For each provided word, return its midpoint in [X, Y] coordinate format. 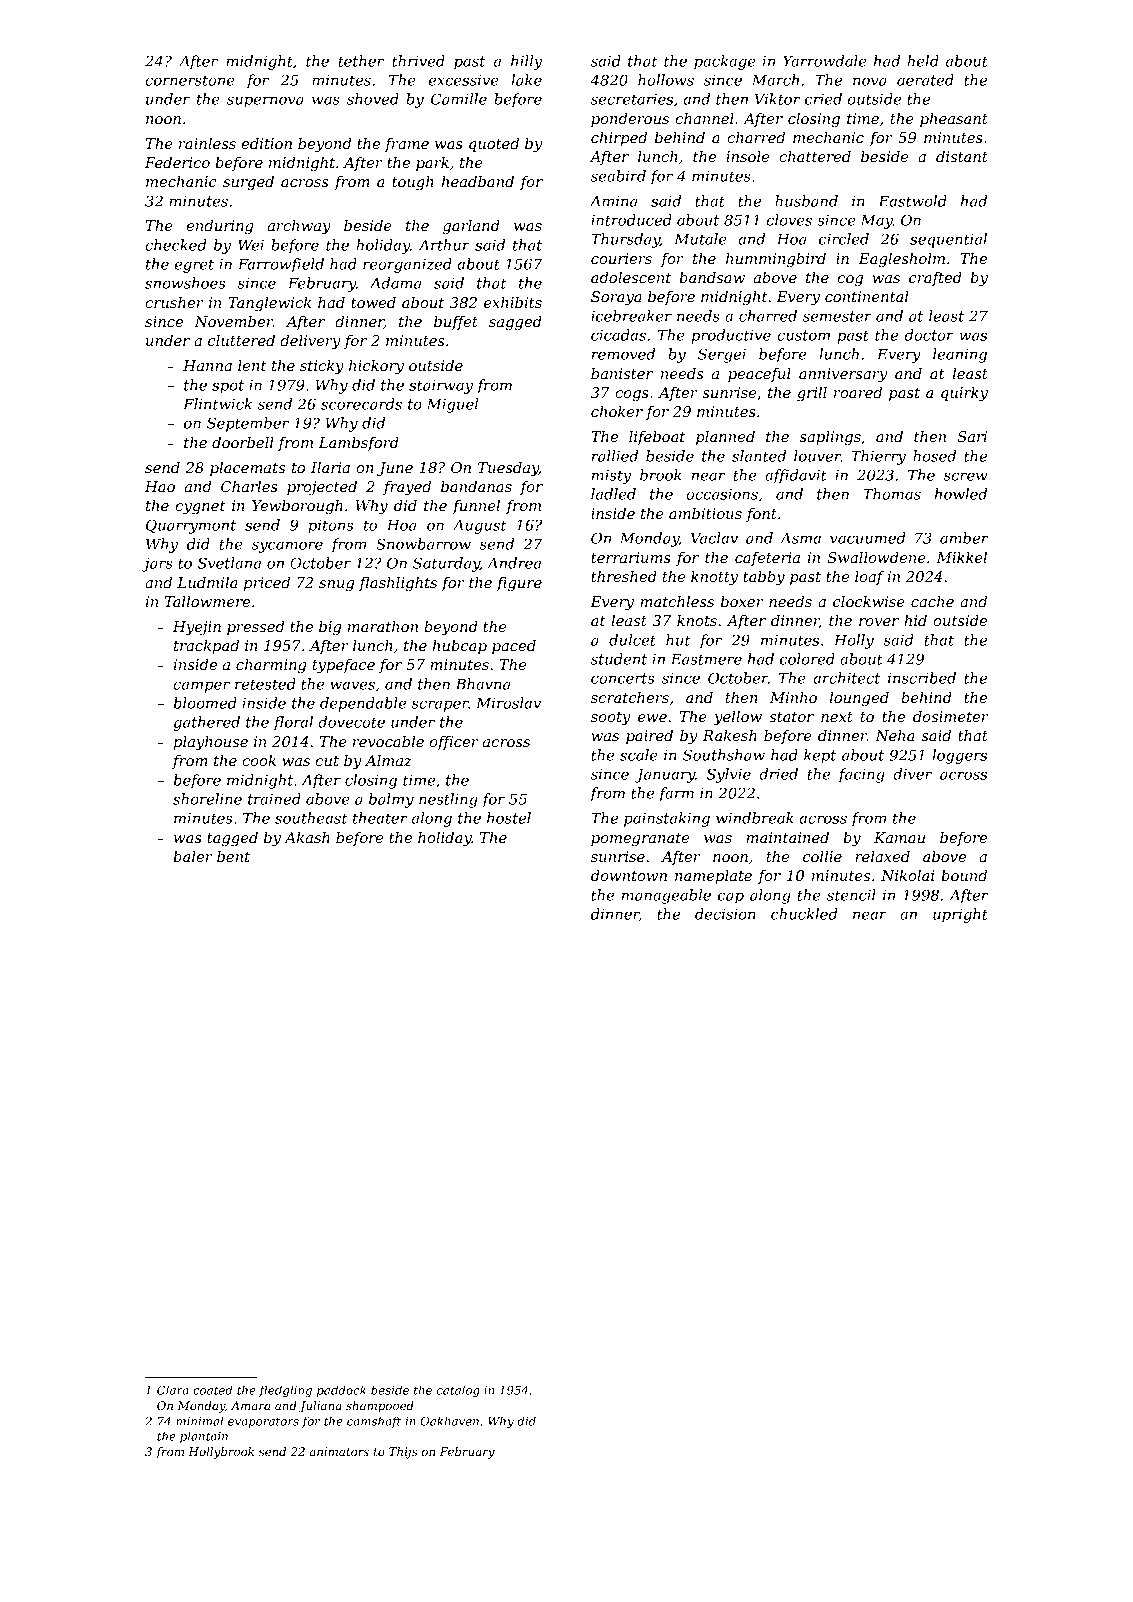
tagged [232, 839]
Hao [160, 486]
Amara [250, 1405]
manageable [666, 896]
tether [361, 61]
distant [962, 156]
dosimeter [951, 716]
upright [960, 915]
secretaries [632, 99]
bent [233, 856]
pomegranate [640, 840]
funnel [476, 507]
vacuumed [867, 538]
